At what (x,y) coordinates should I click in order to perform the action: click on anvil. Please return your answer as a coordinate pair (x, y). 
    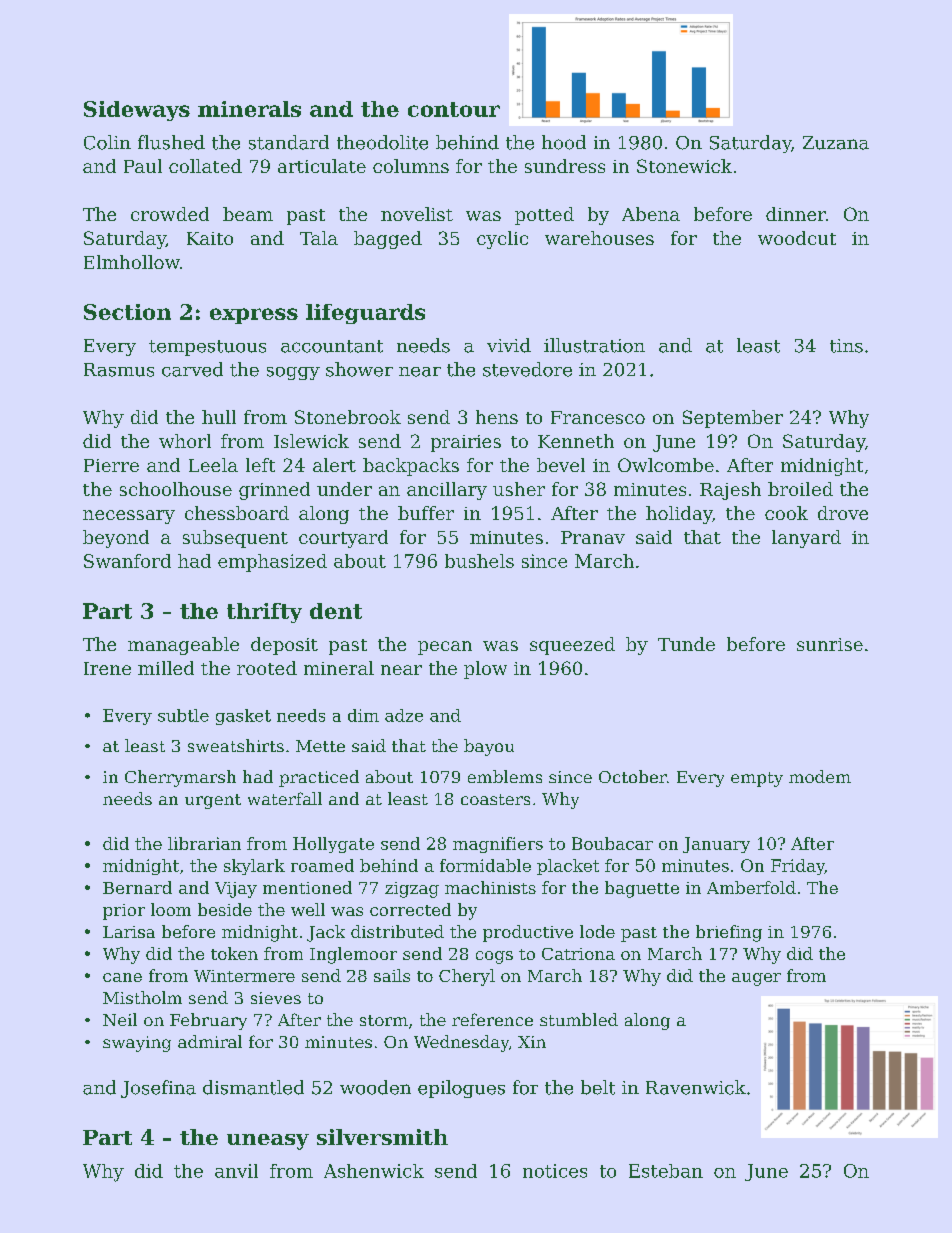
    Looking at the image, I should click on (236, 1171).
